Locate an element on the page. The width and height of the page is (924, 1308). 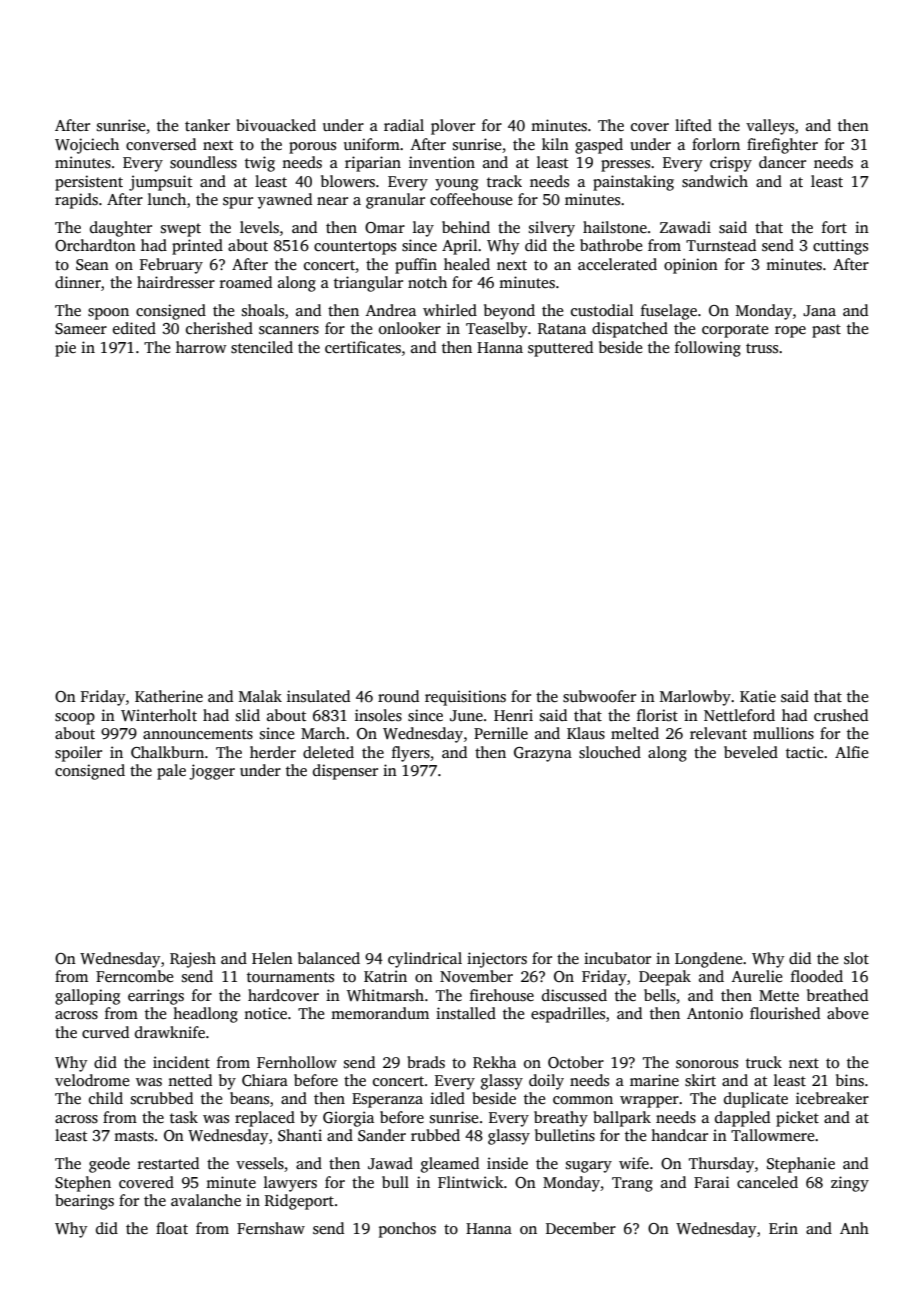
cylindrical is located at coordinates (425, 960).
